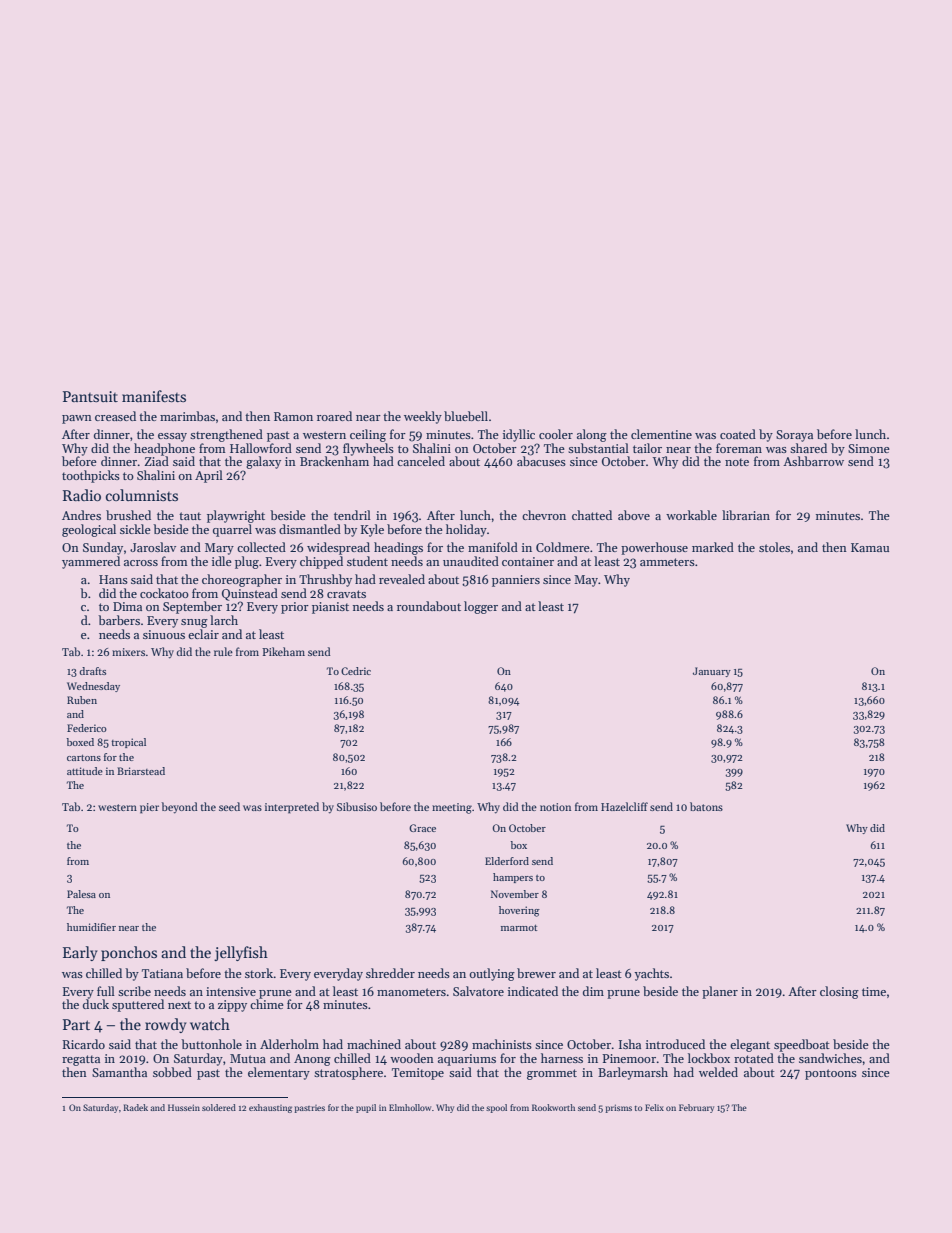 The width and height of the screenshot is (952, 1233). What do you see at coordinates (706, 806) in the screenshot?
I see `batons` at bounding box center [706, 806].
